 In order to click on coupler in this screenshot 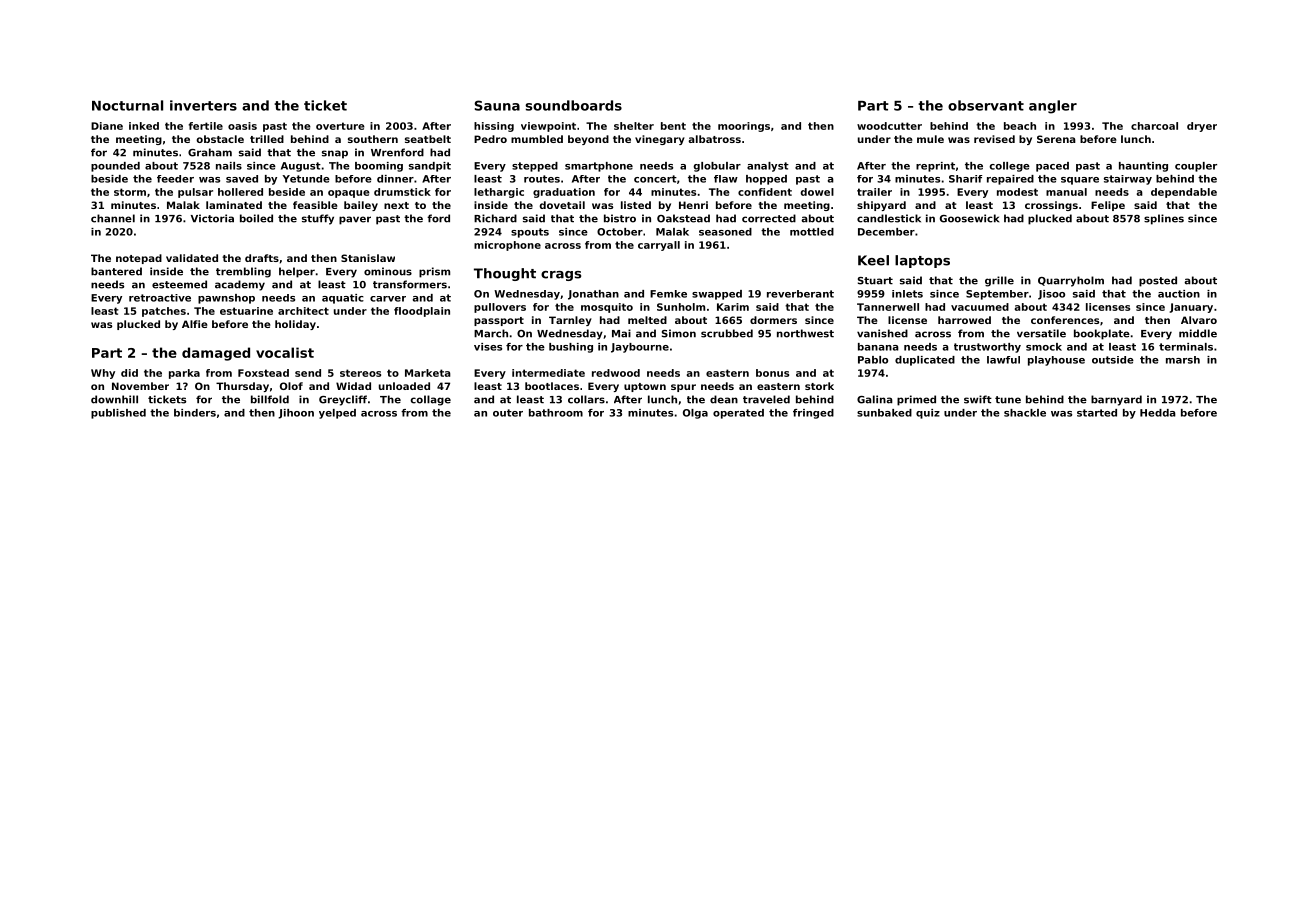, I will do `click(1196, 167)`.
